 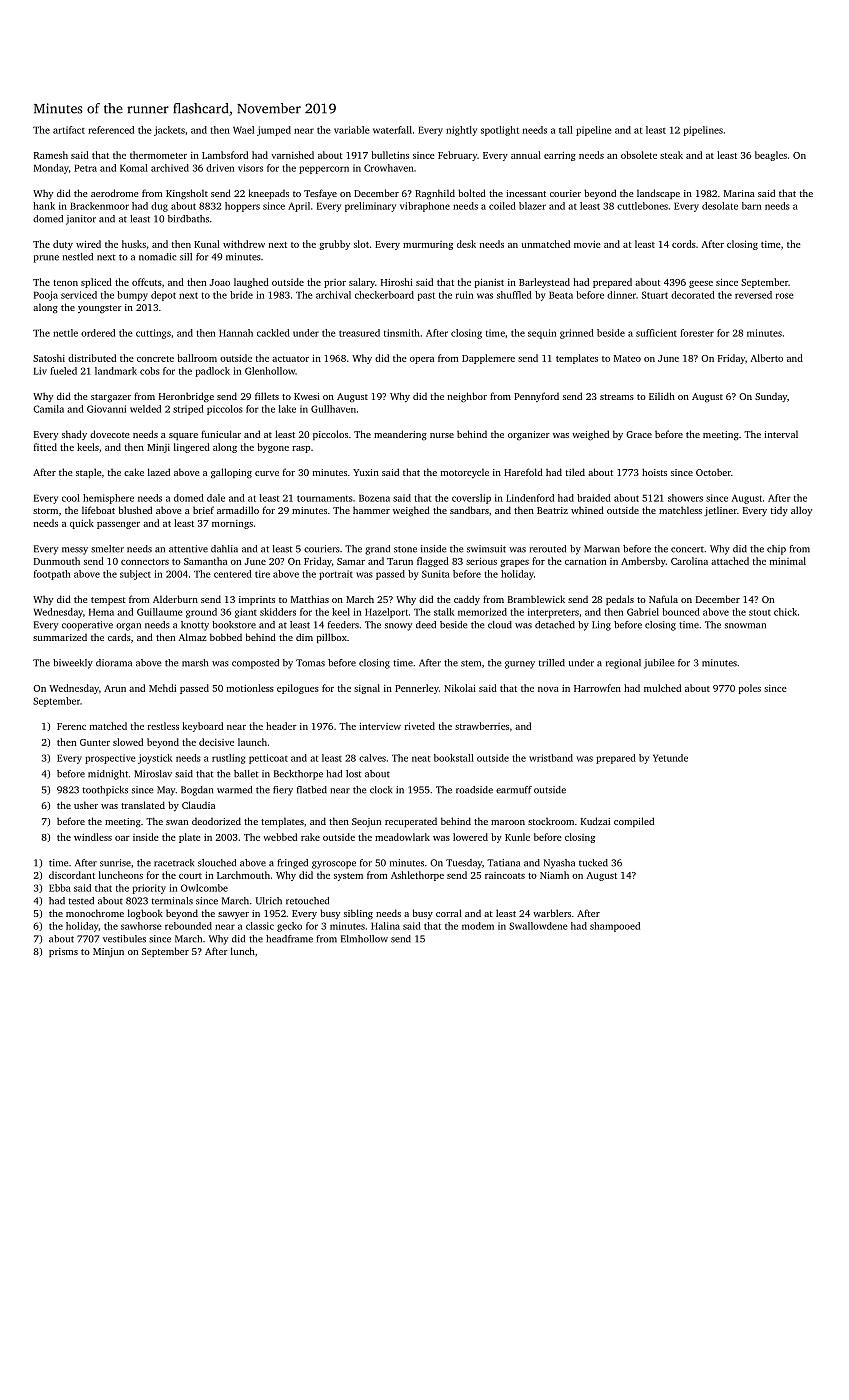 What do you see at coordinates (420, 726) in the screenshot?
I see `riveted` at bounding box center [420, 726].
